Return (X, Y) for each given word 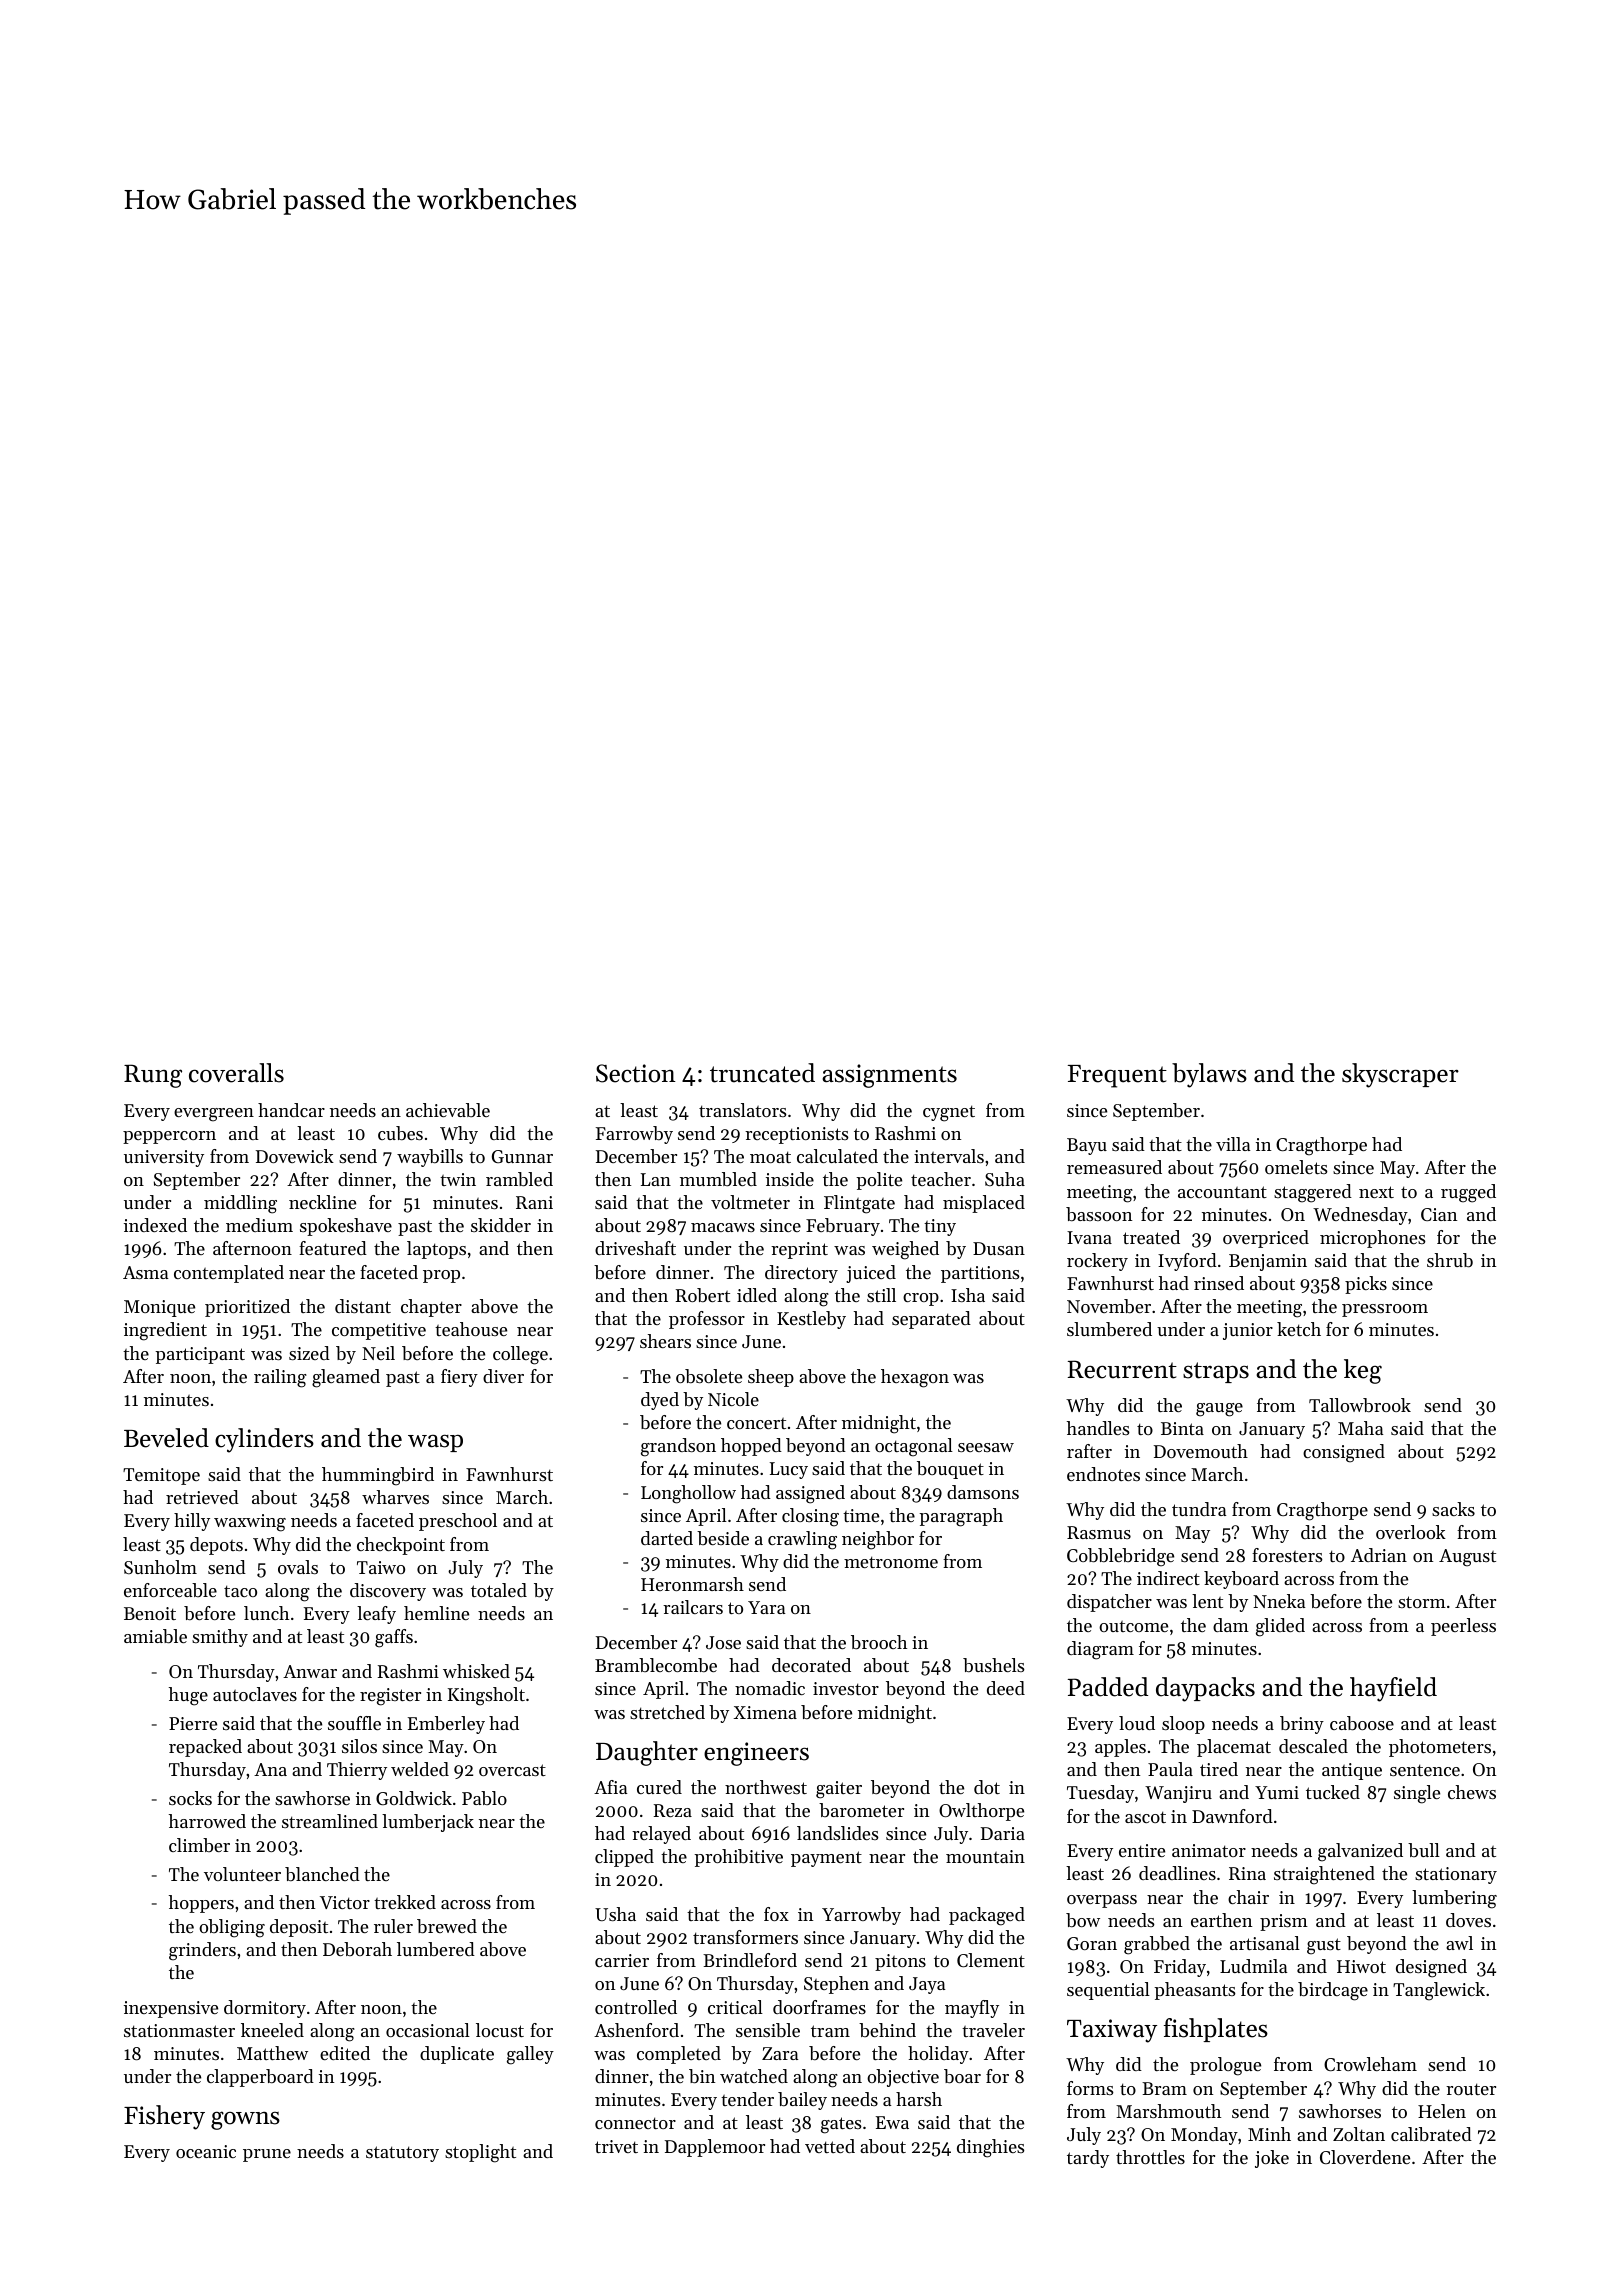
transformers (745, 1937)
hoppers (201, 1904)
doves (1468, 1920)
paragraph (961, 1517)
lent (1207, 1601)
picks (1366, 1285)
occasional (428, 2030)
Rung (153, 1076)
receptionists (797, 1135)
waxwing (250, 1523)
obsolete (709, 1376)
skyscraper (1400, 1075)
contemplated (229, 1274)
